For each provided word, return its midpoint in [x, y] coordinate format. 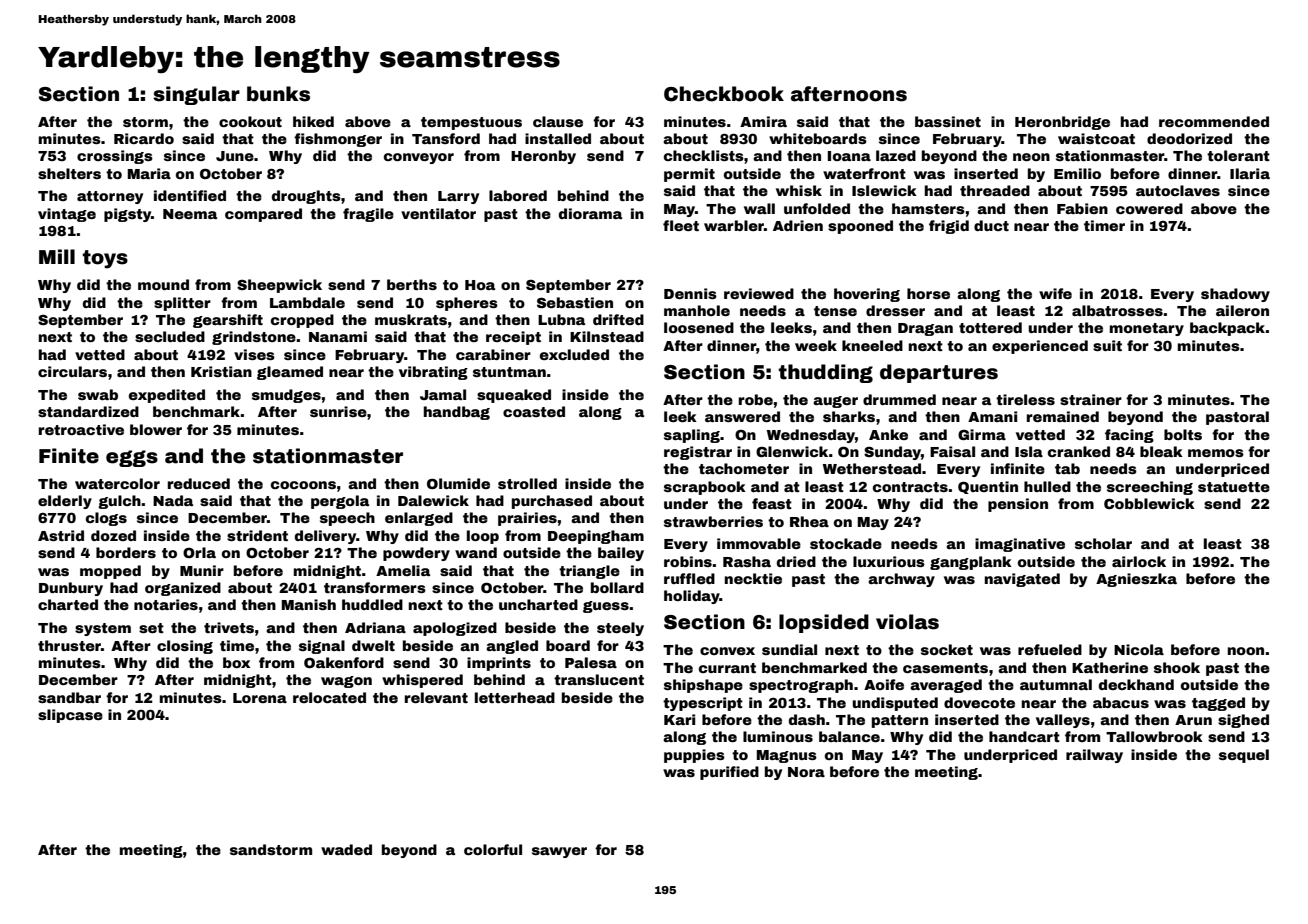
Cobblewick [1149, 503]
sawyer [559, 852]
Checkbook [724, 94]
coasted [534, 411]
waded [346, 849]
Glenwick [792, 451]
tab [1067, 468]
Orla [199, 552]
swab [98, 394]
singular [196, 95]
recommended [1214, 121]
